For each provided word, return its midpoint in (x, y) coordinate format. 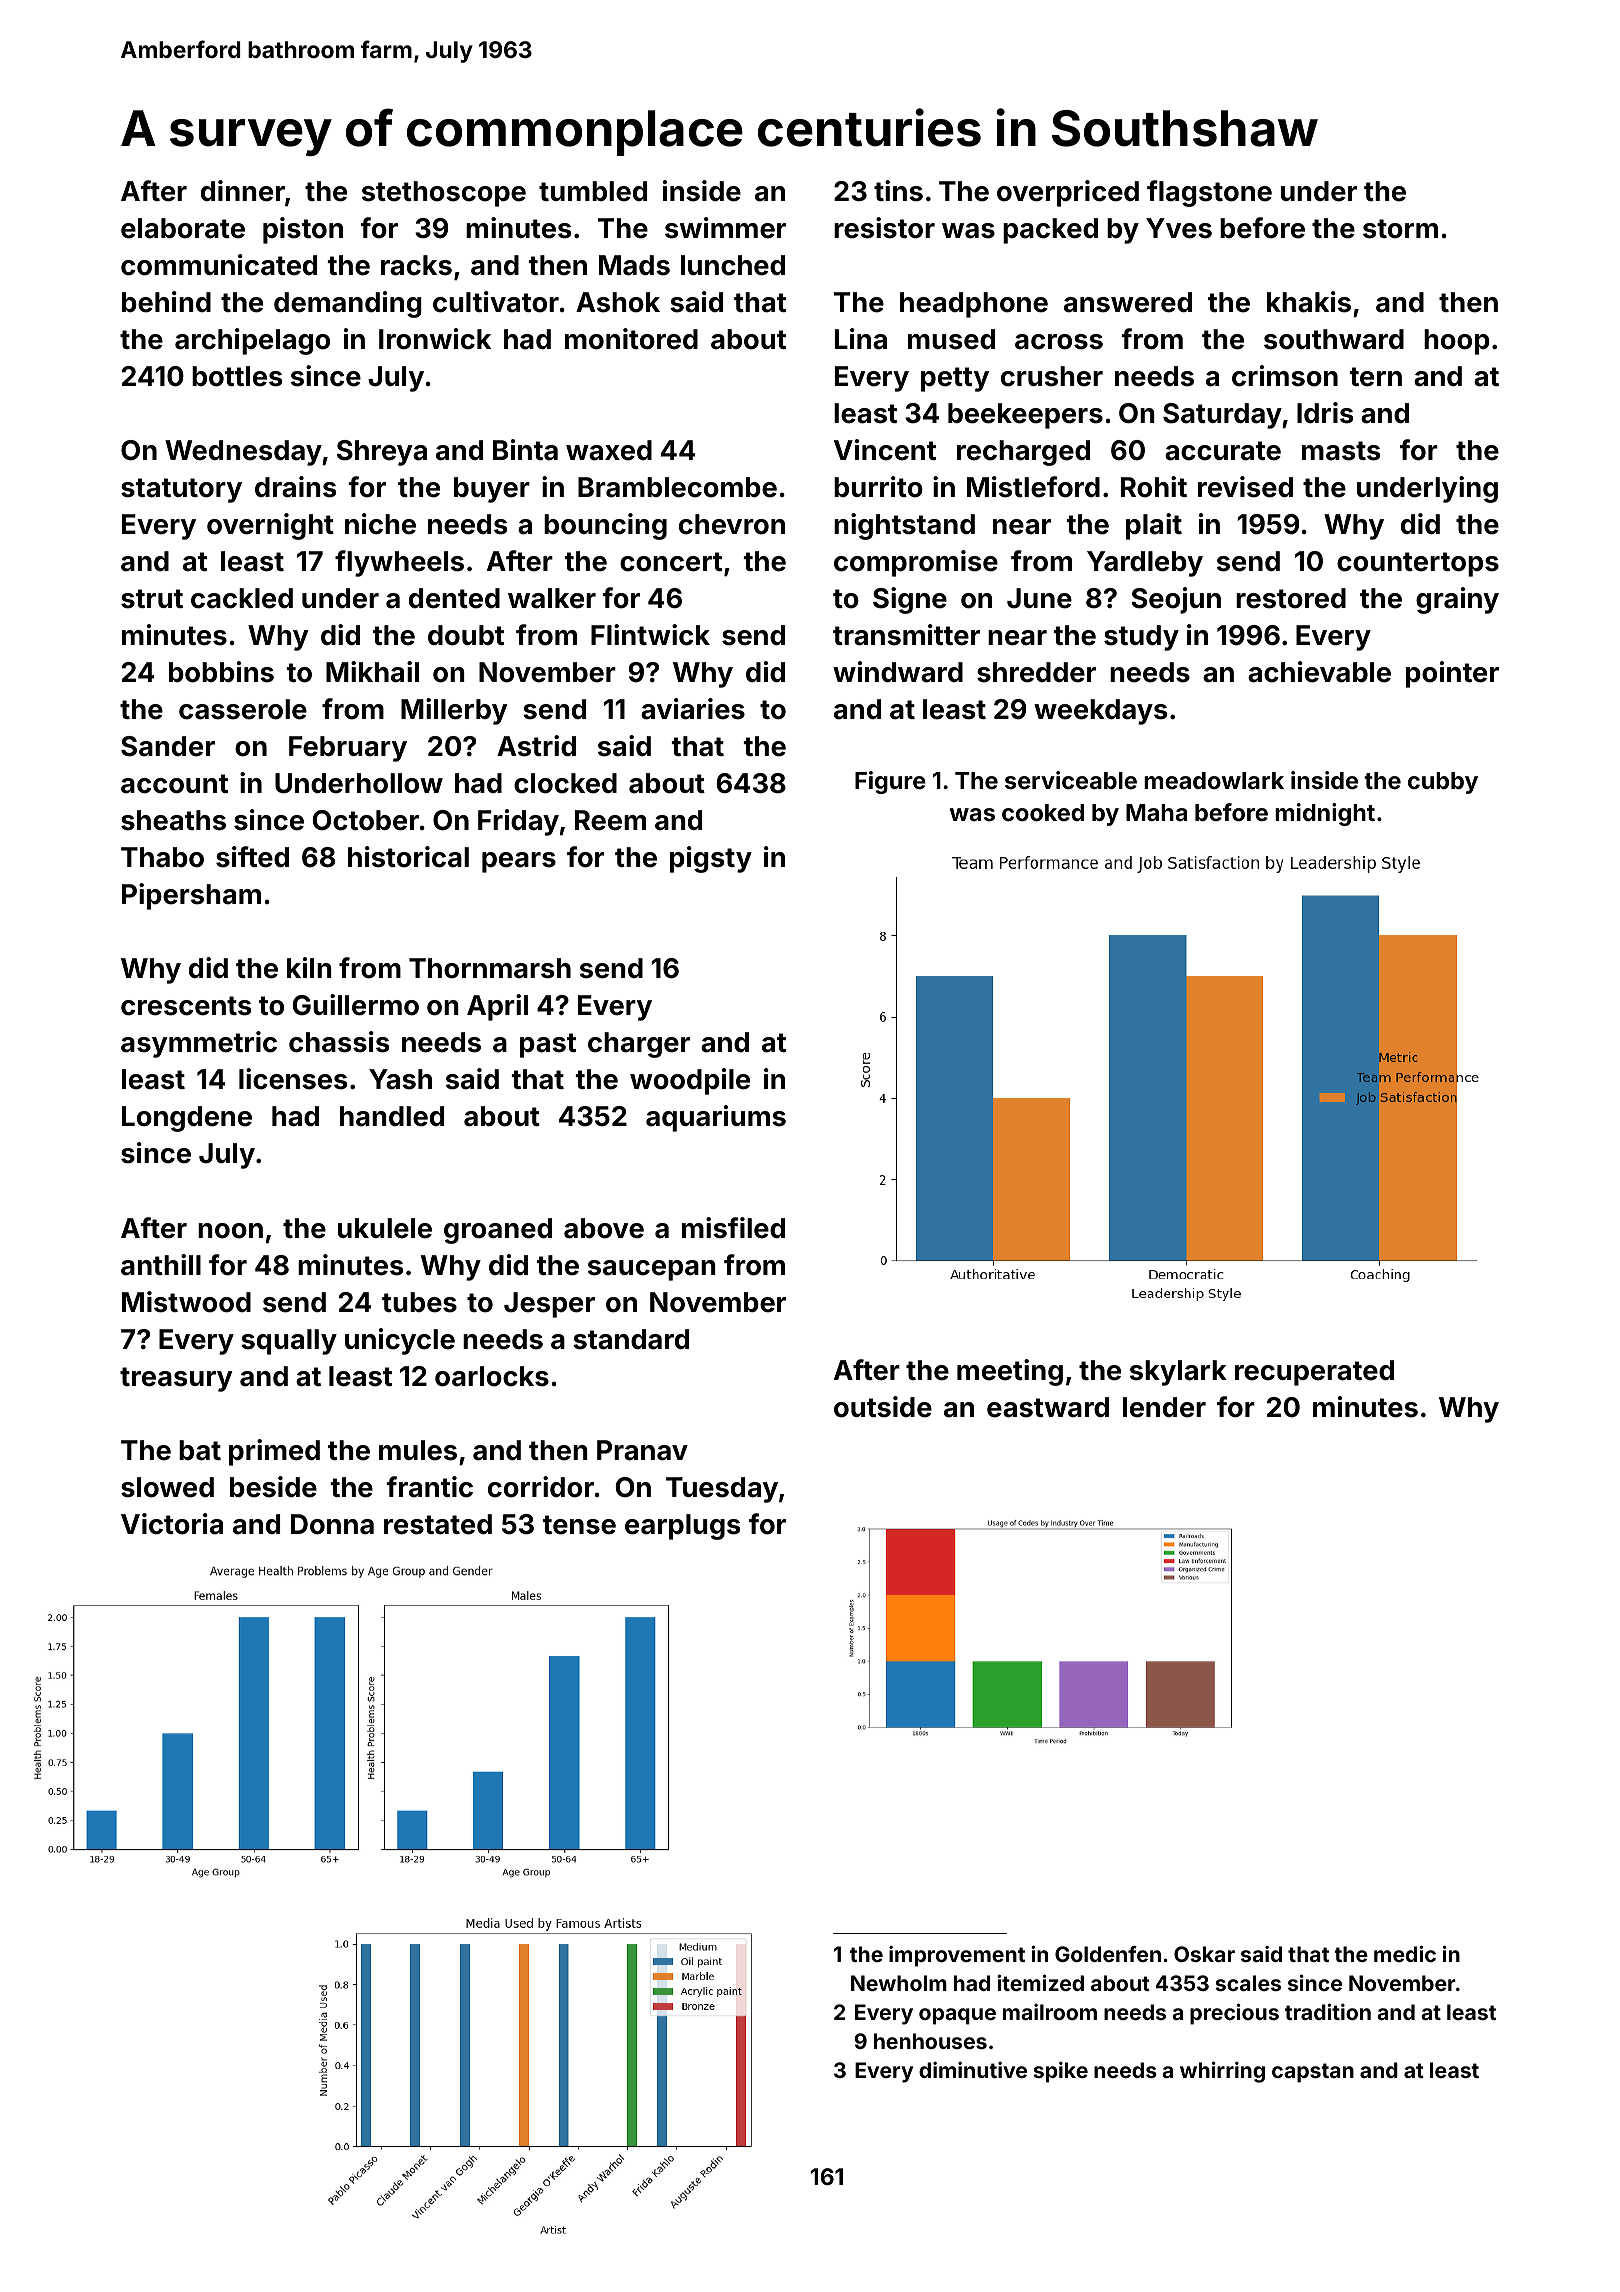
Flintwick (650, 635)
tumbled (593, 191)
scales (1248, 1983)
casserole (243, 709)
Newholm (899, 1983)
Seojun (1176, 600)
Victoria (172, 1524)
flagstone (1209, 193)
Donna (332, 1524)
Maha (1156, 812)
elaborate (183, 228)
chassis (339, 1042)
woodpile (690, 1081)
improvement (957, 1956)
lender (1164, 1407)
